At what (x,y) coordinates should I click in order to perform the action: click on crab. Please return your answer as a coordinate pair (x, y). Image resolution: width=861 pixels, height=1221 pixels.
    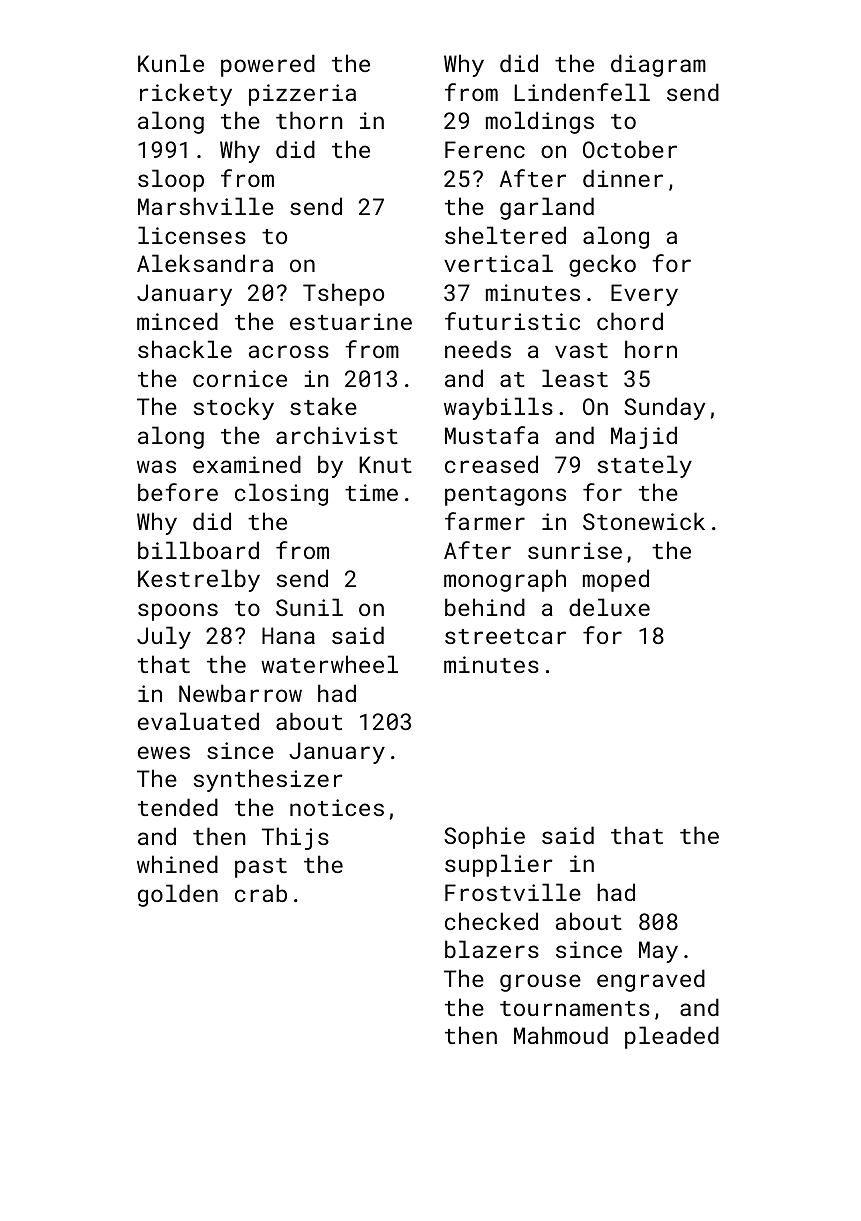
    Looking at the image, I should click on (261, 893).
